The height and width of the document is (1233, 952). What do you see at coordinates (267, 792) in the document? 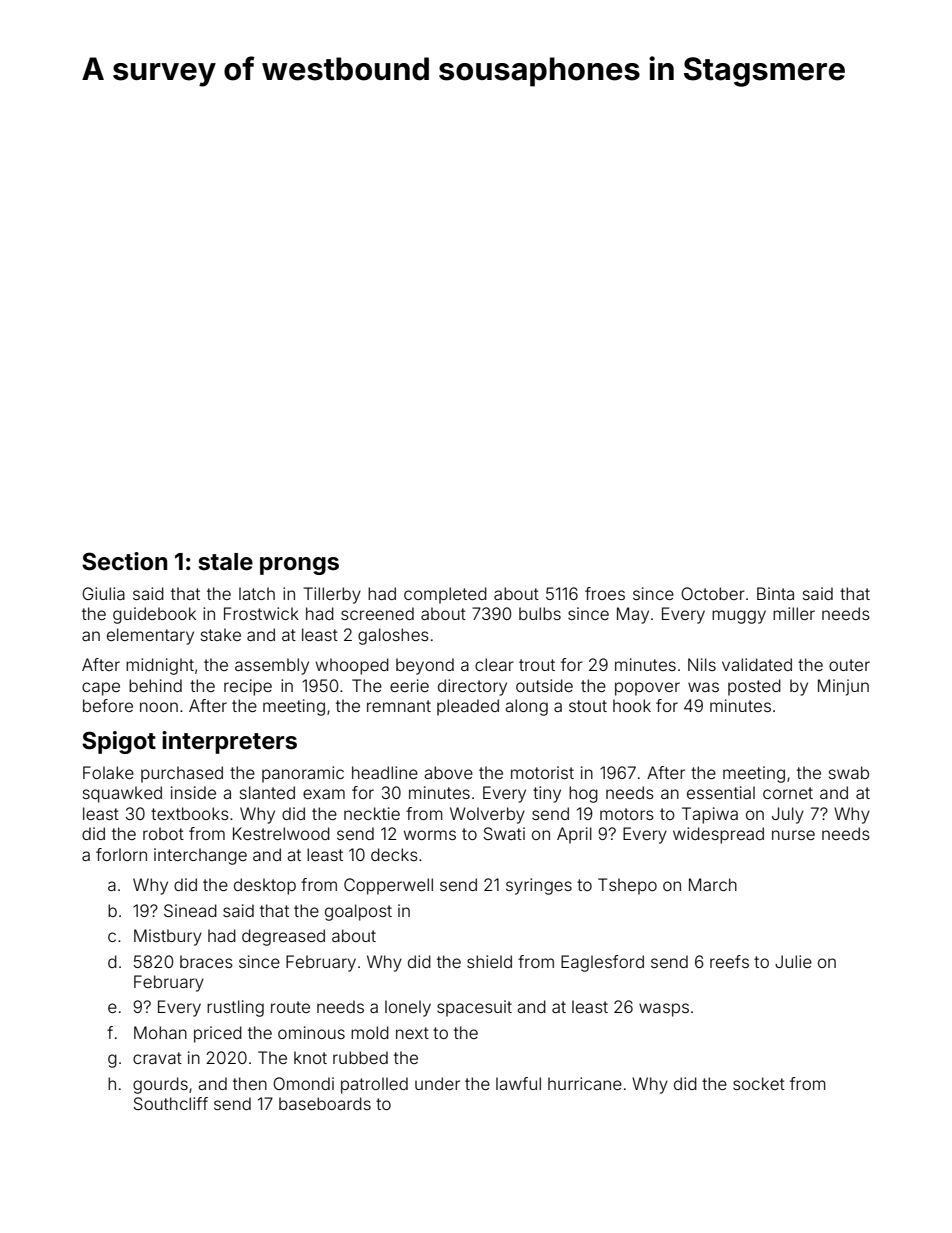
I see `slanted` at bounding box center [267, 792].
